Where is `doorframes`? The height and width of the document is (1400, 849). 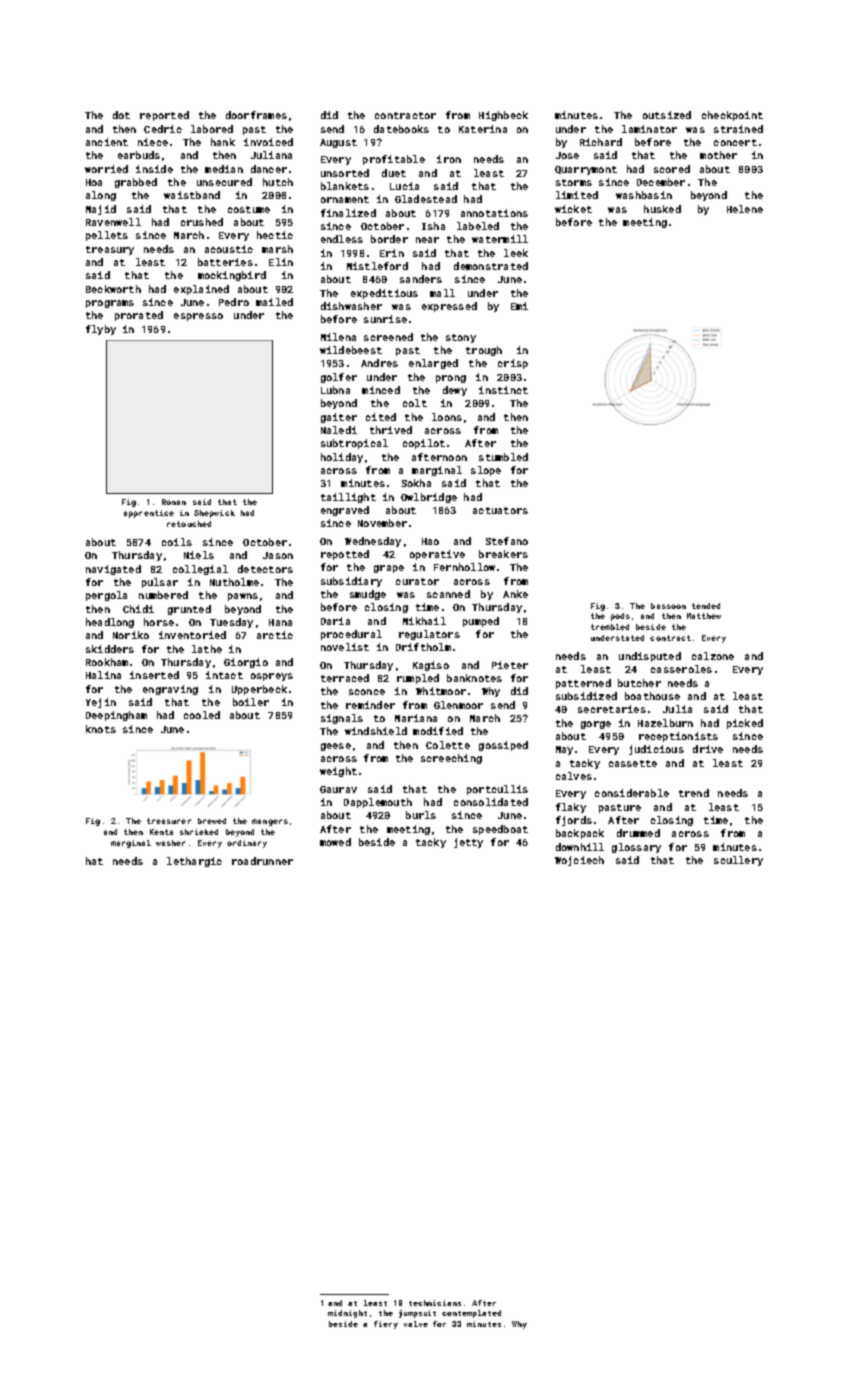 doorframes is located at coordinates (256, 115).
